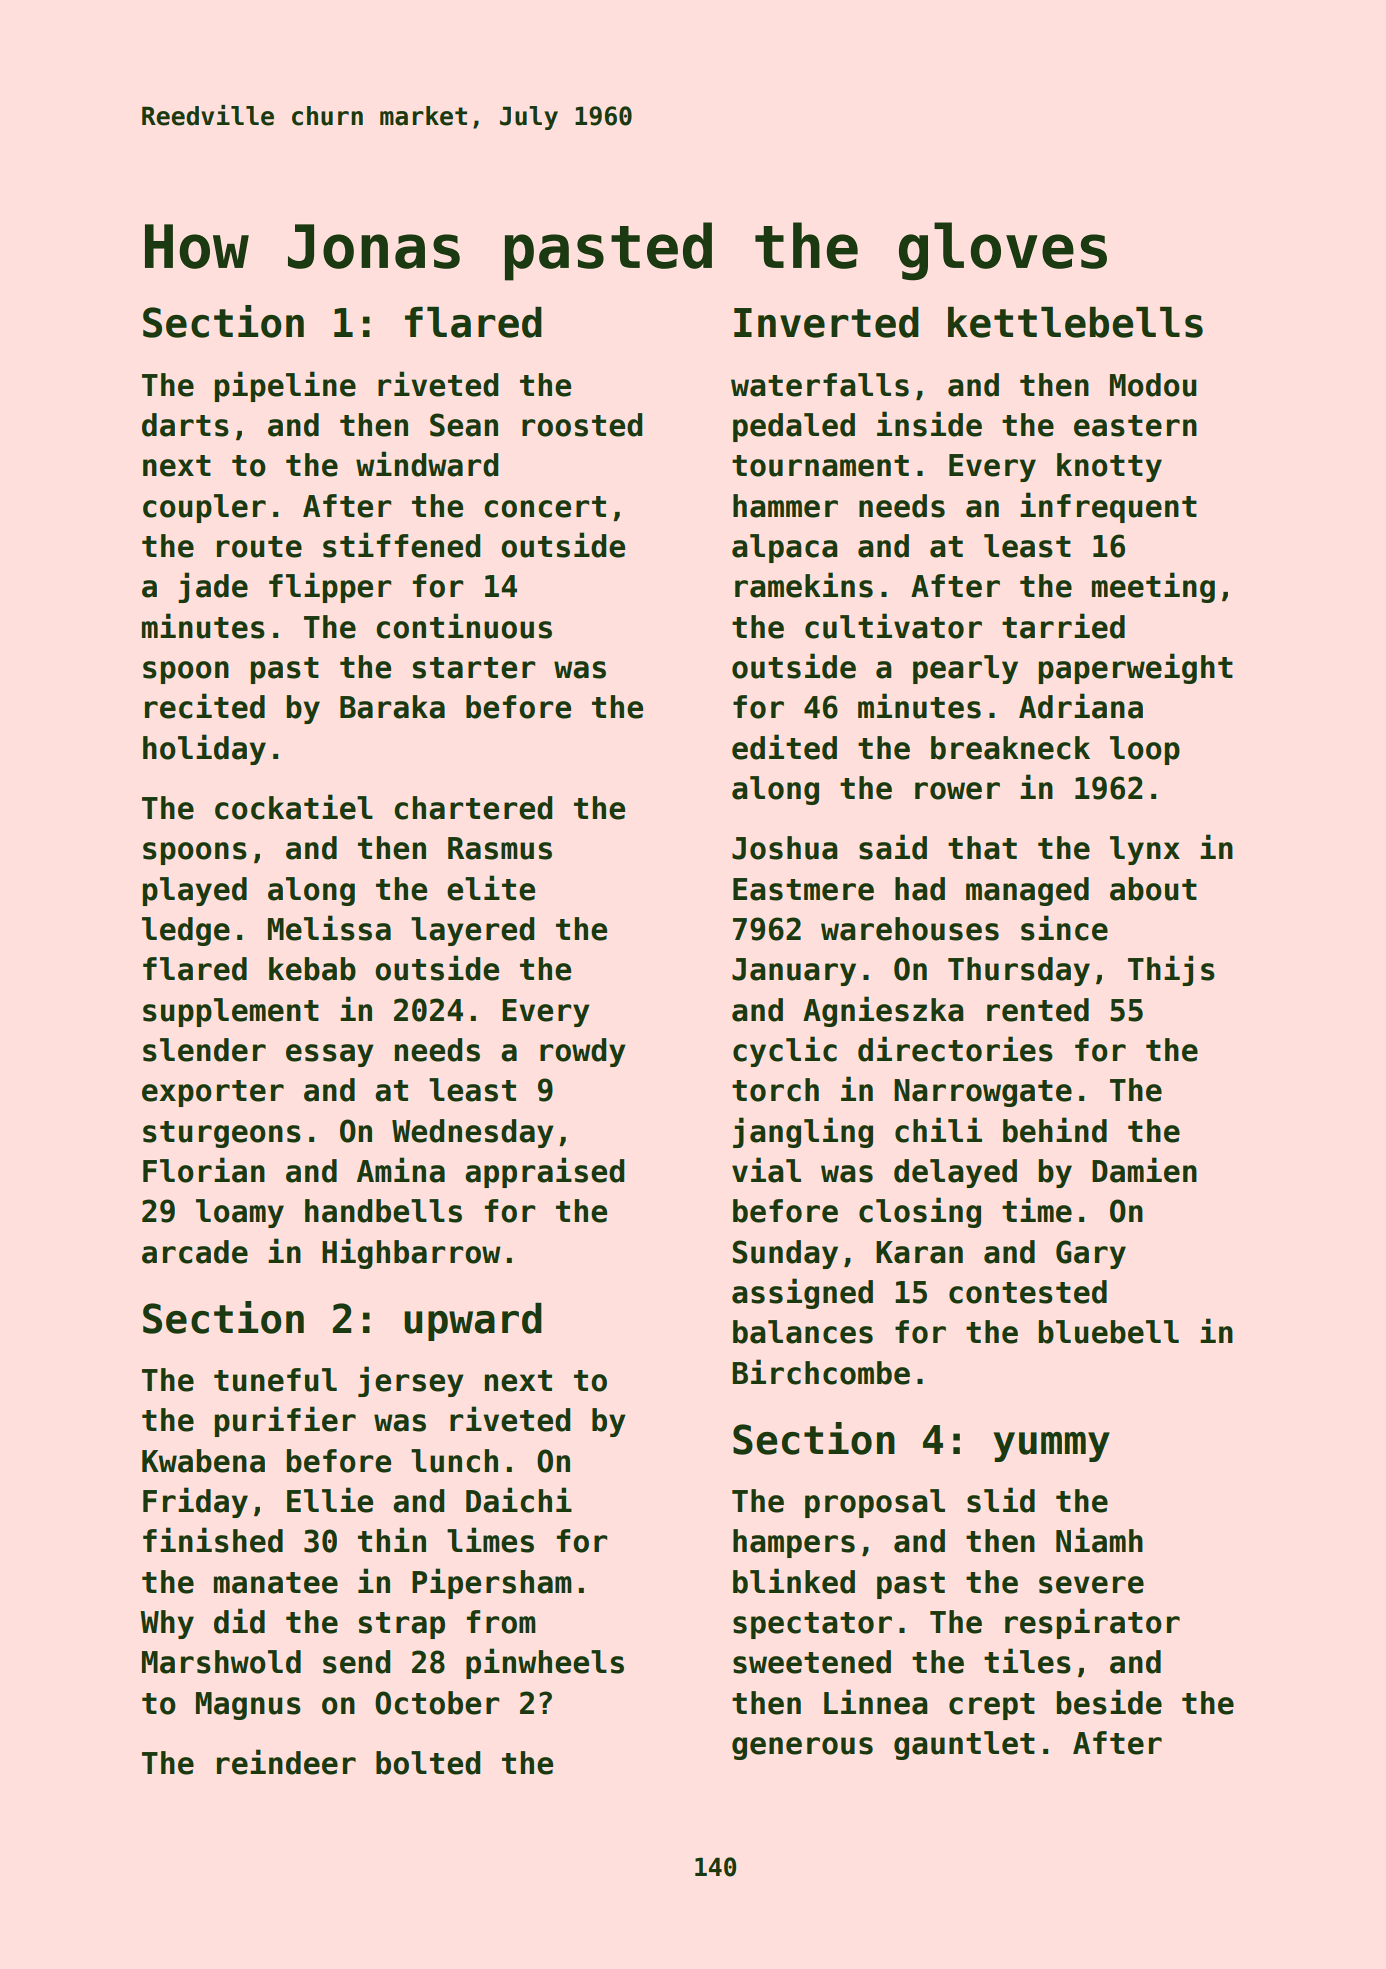 Image resolution: width=1386 pixels, height=1969 pixels. Describe the element at coordinates (473, 808) in the screenshot. I see `chartered` at that location.
